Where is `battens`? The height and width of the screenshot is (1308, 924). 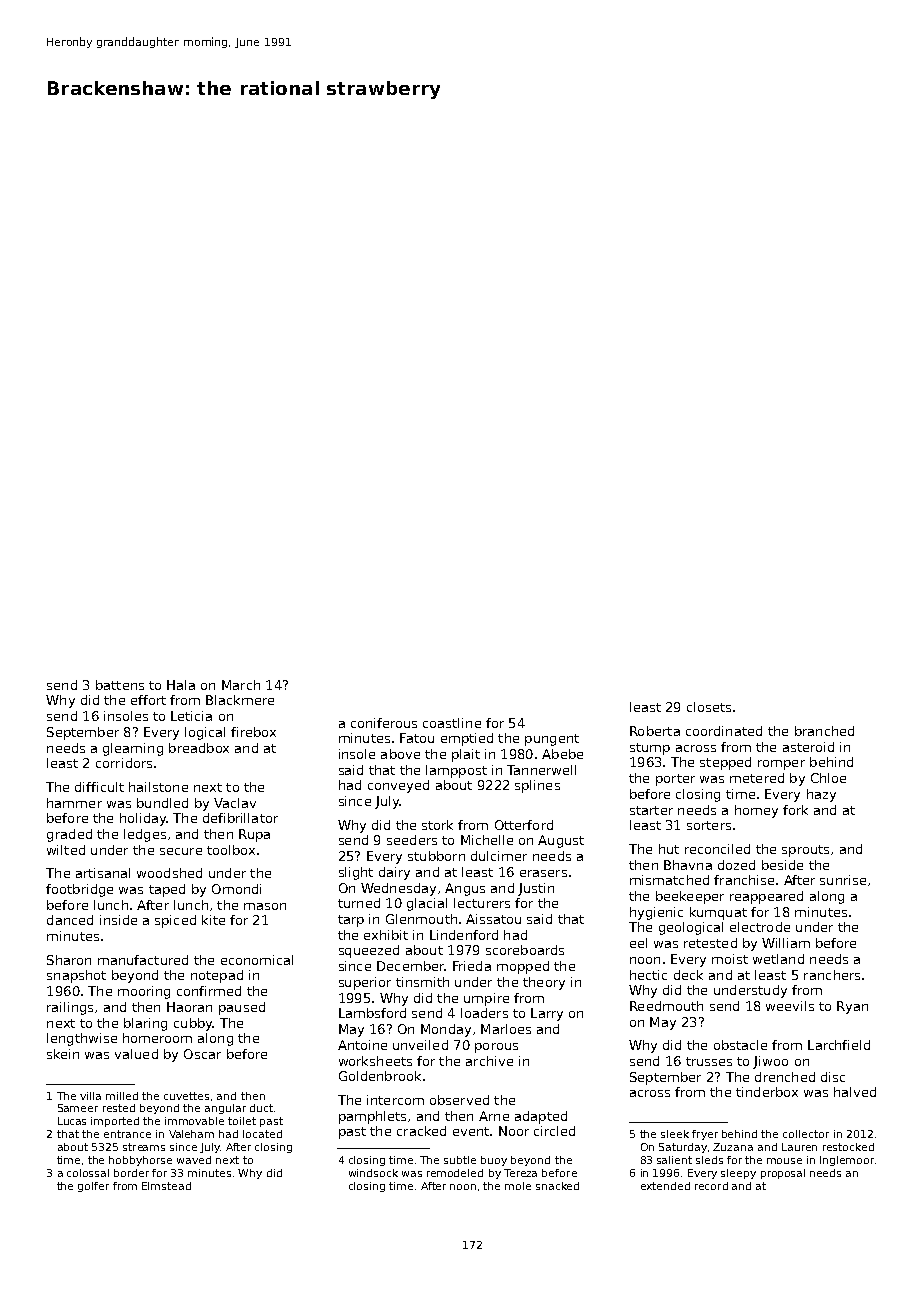 battens is located at coordinates (120, 685).
